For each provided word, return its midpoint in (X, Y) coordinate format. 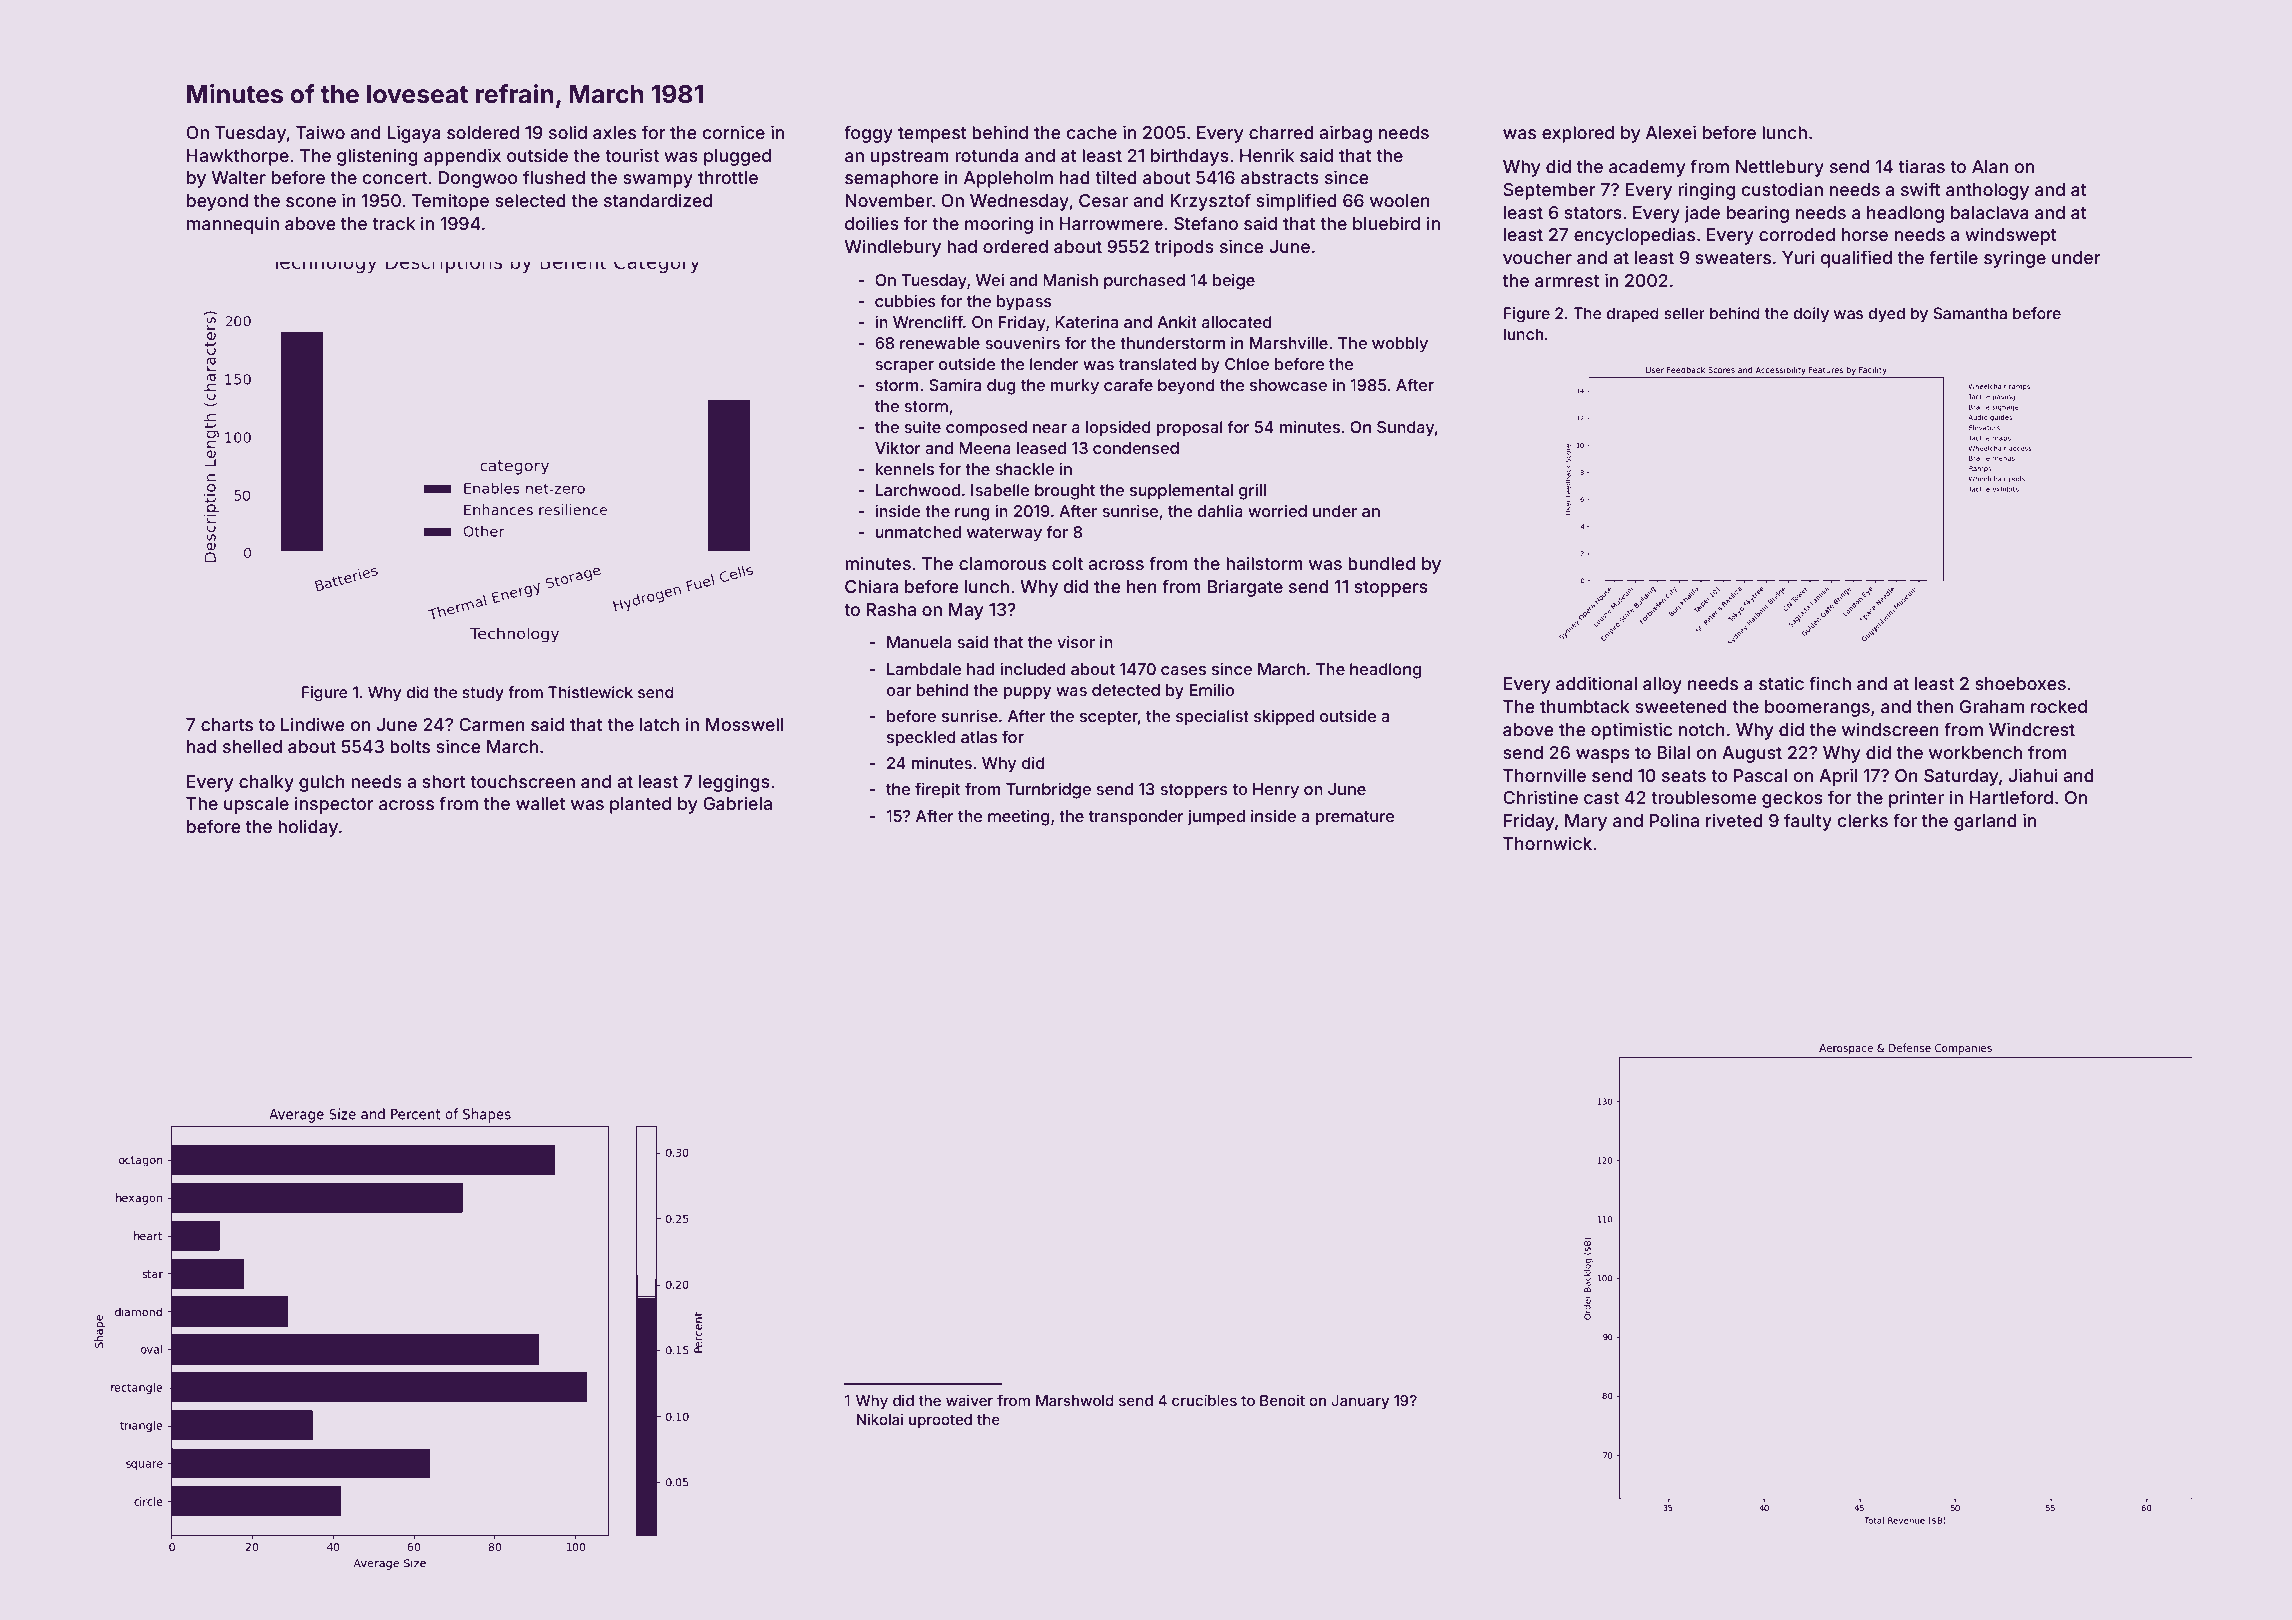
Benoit (1282, 1400)
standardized (658, 200)
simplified (1296, 202)
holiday (308, 828)
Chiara (871, 586)
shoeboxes (2020, 683)
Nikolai (880, 1419)
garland (1985, 822)
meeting (1019, 817)
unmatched (918, 532)
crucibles (1204, 1400)
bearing (1758, 214)
